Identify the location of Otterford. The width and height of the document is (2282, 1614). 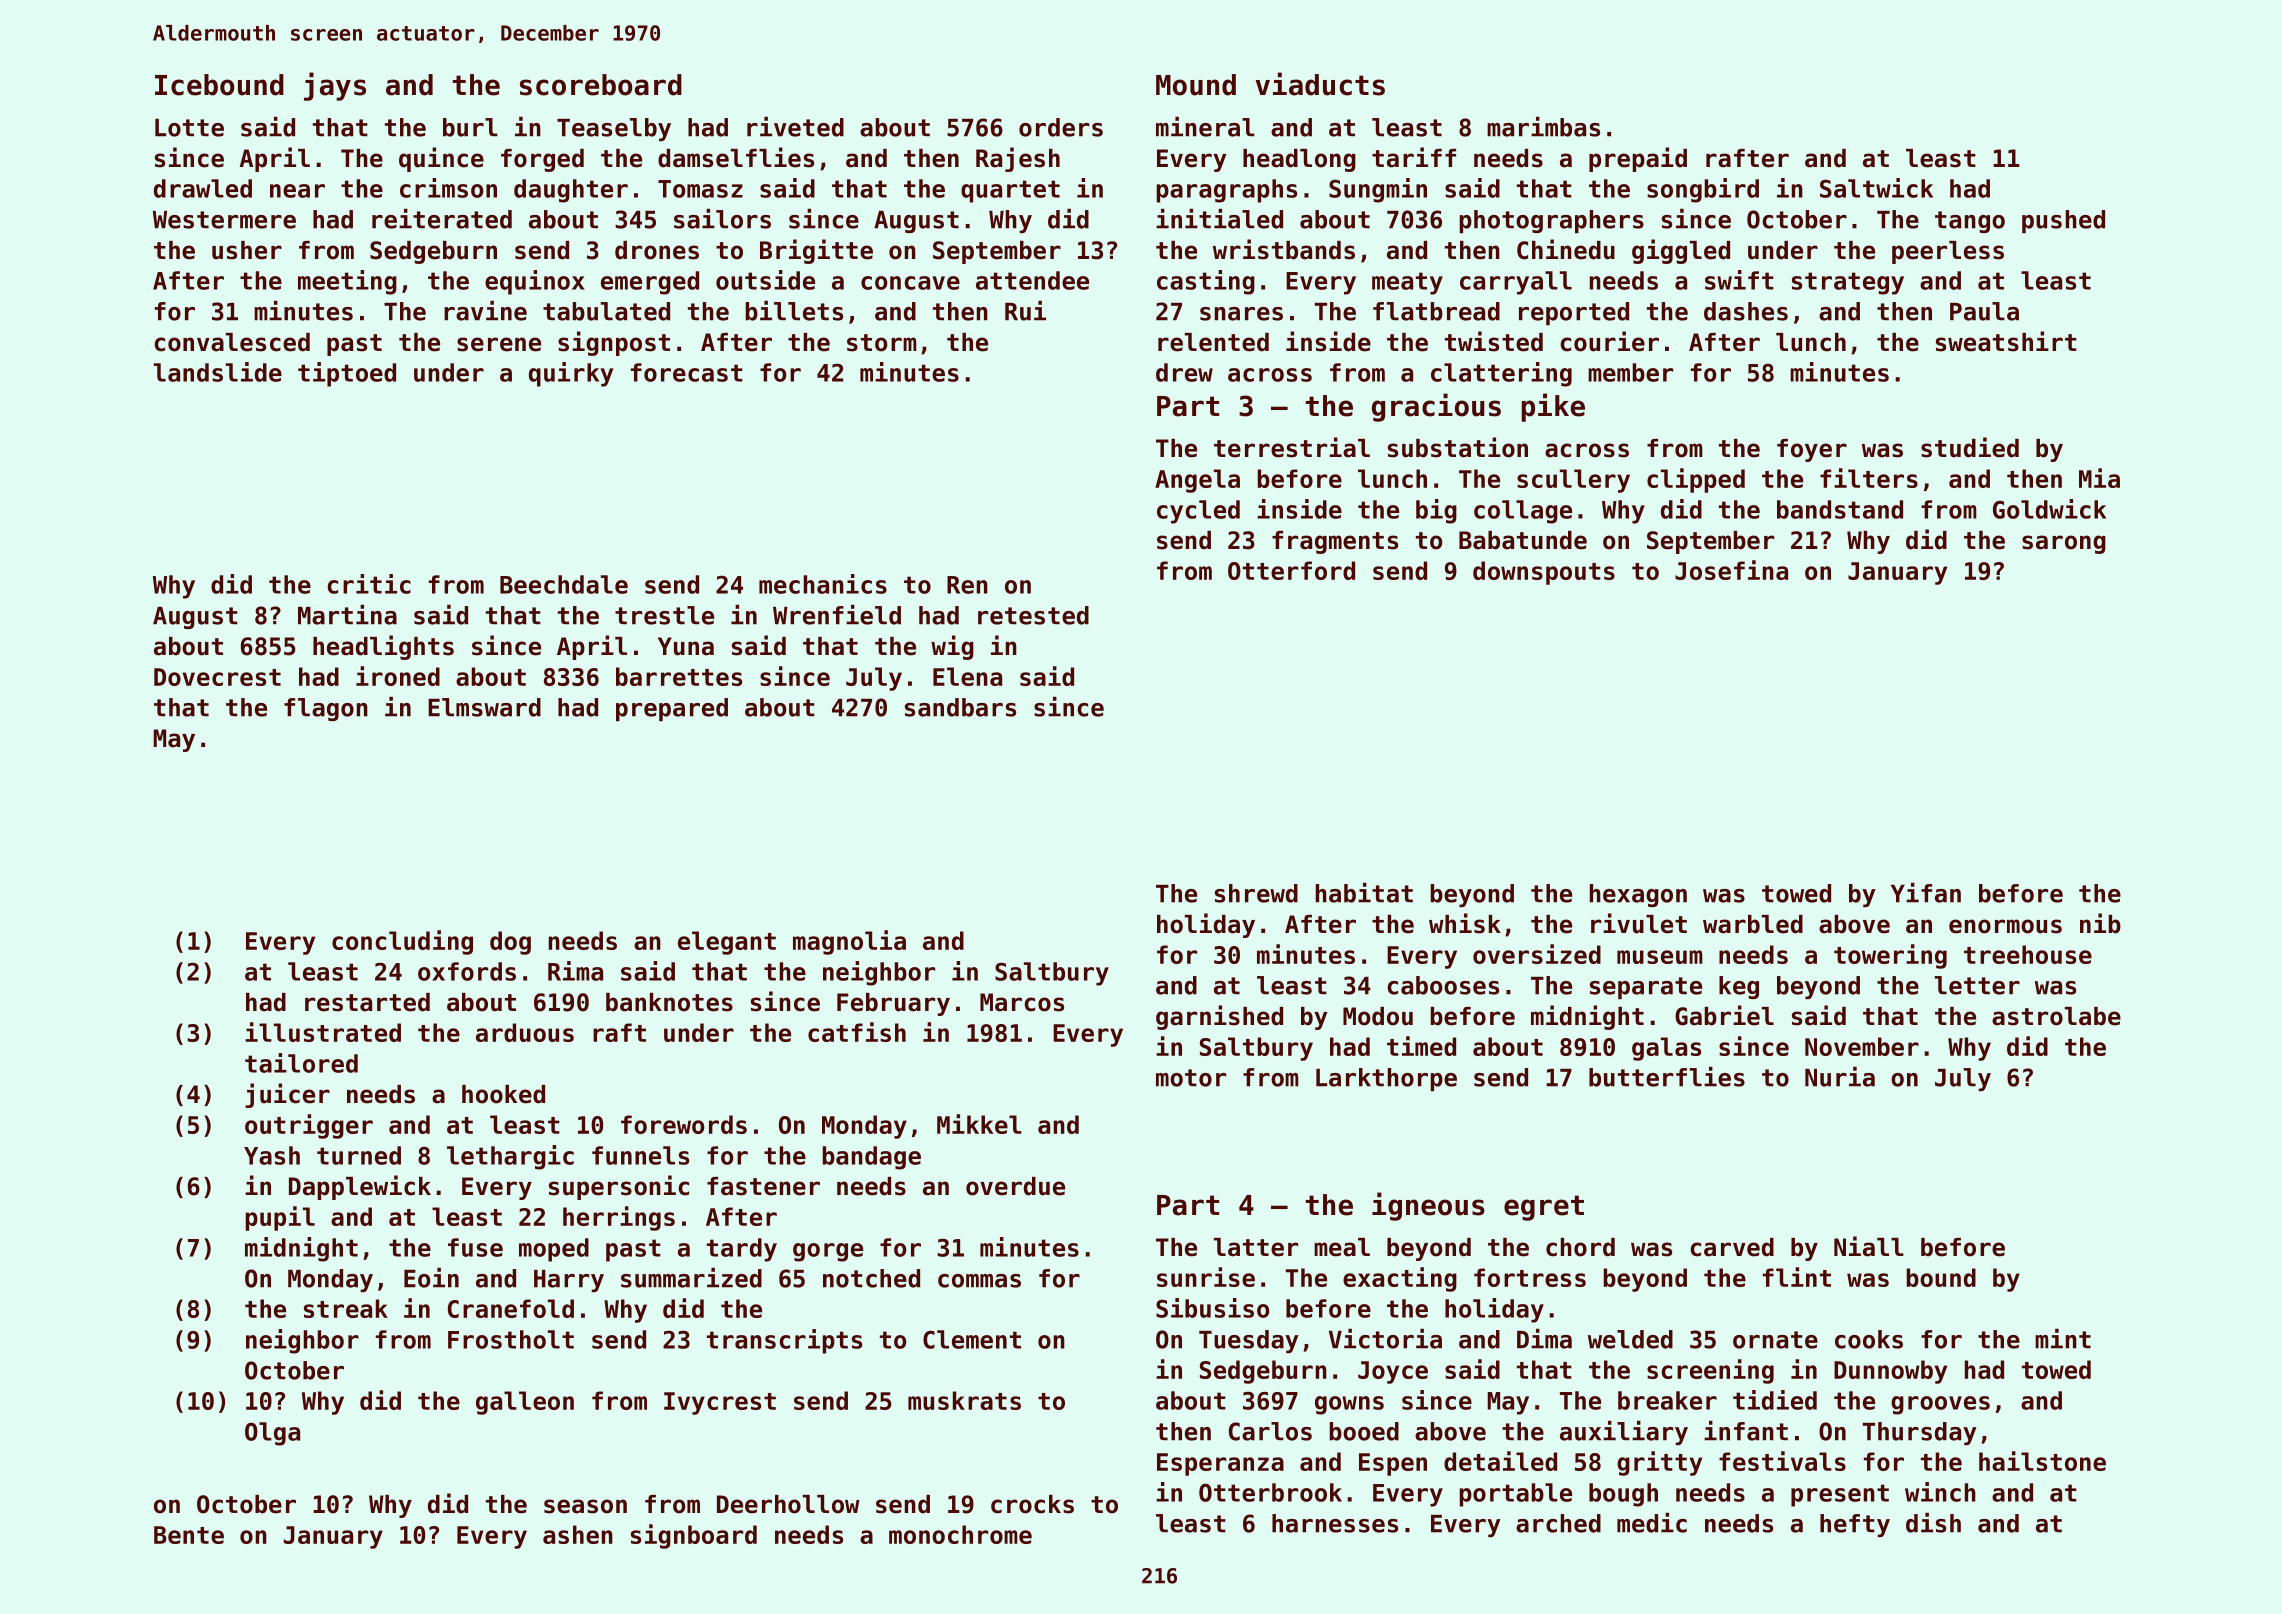
(1291, 570).
